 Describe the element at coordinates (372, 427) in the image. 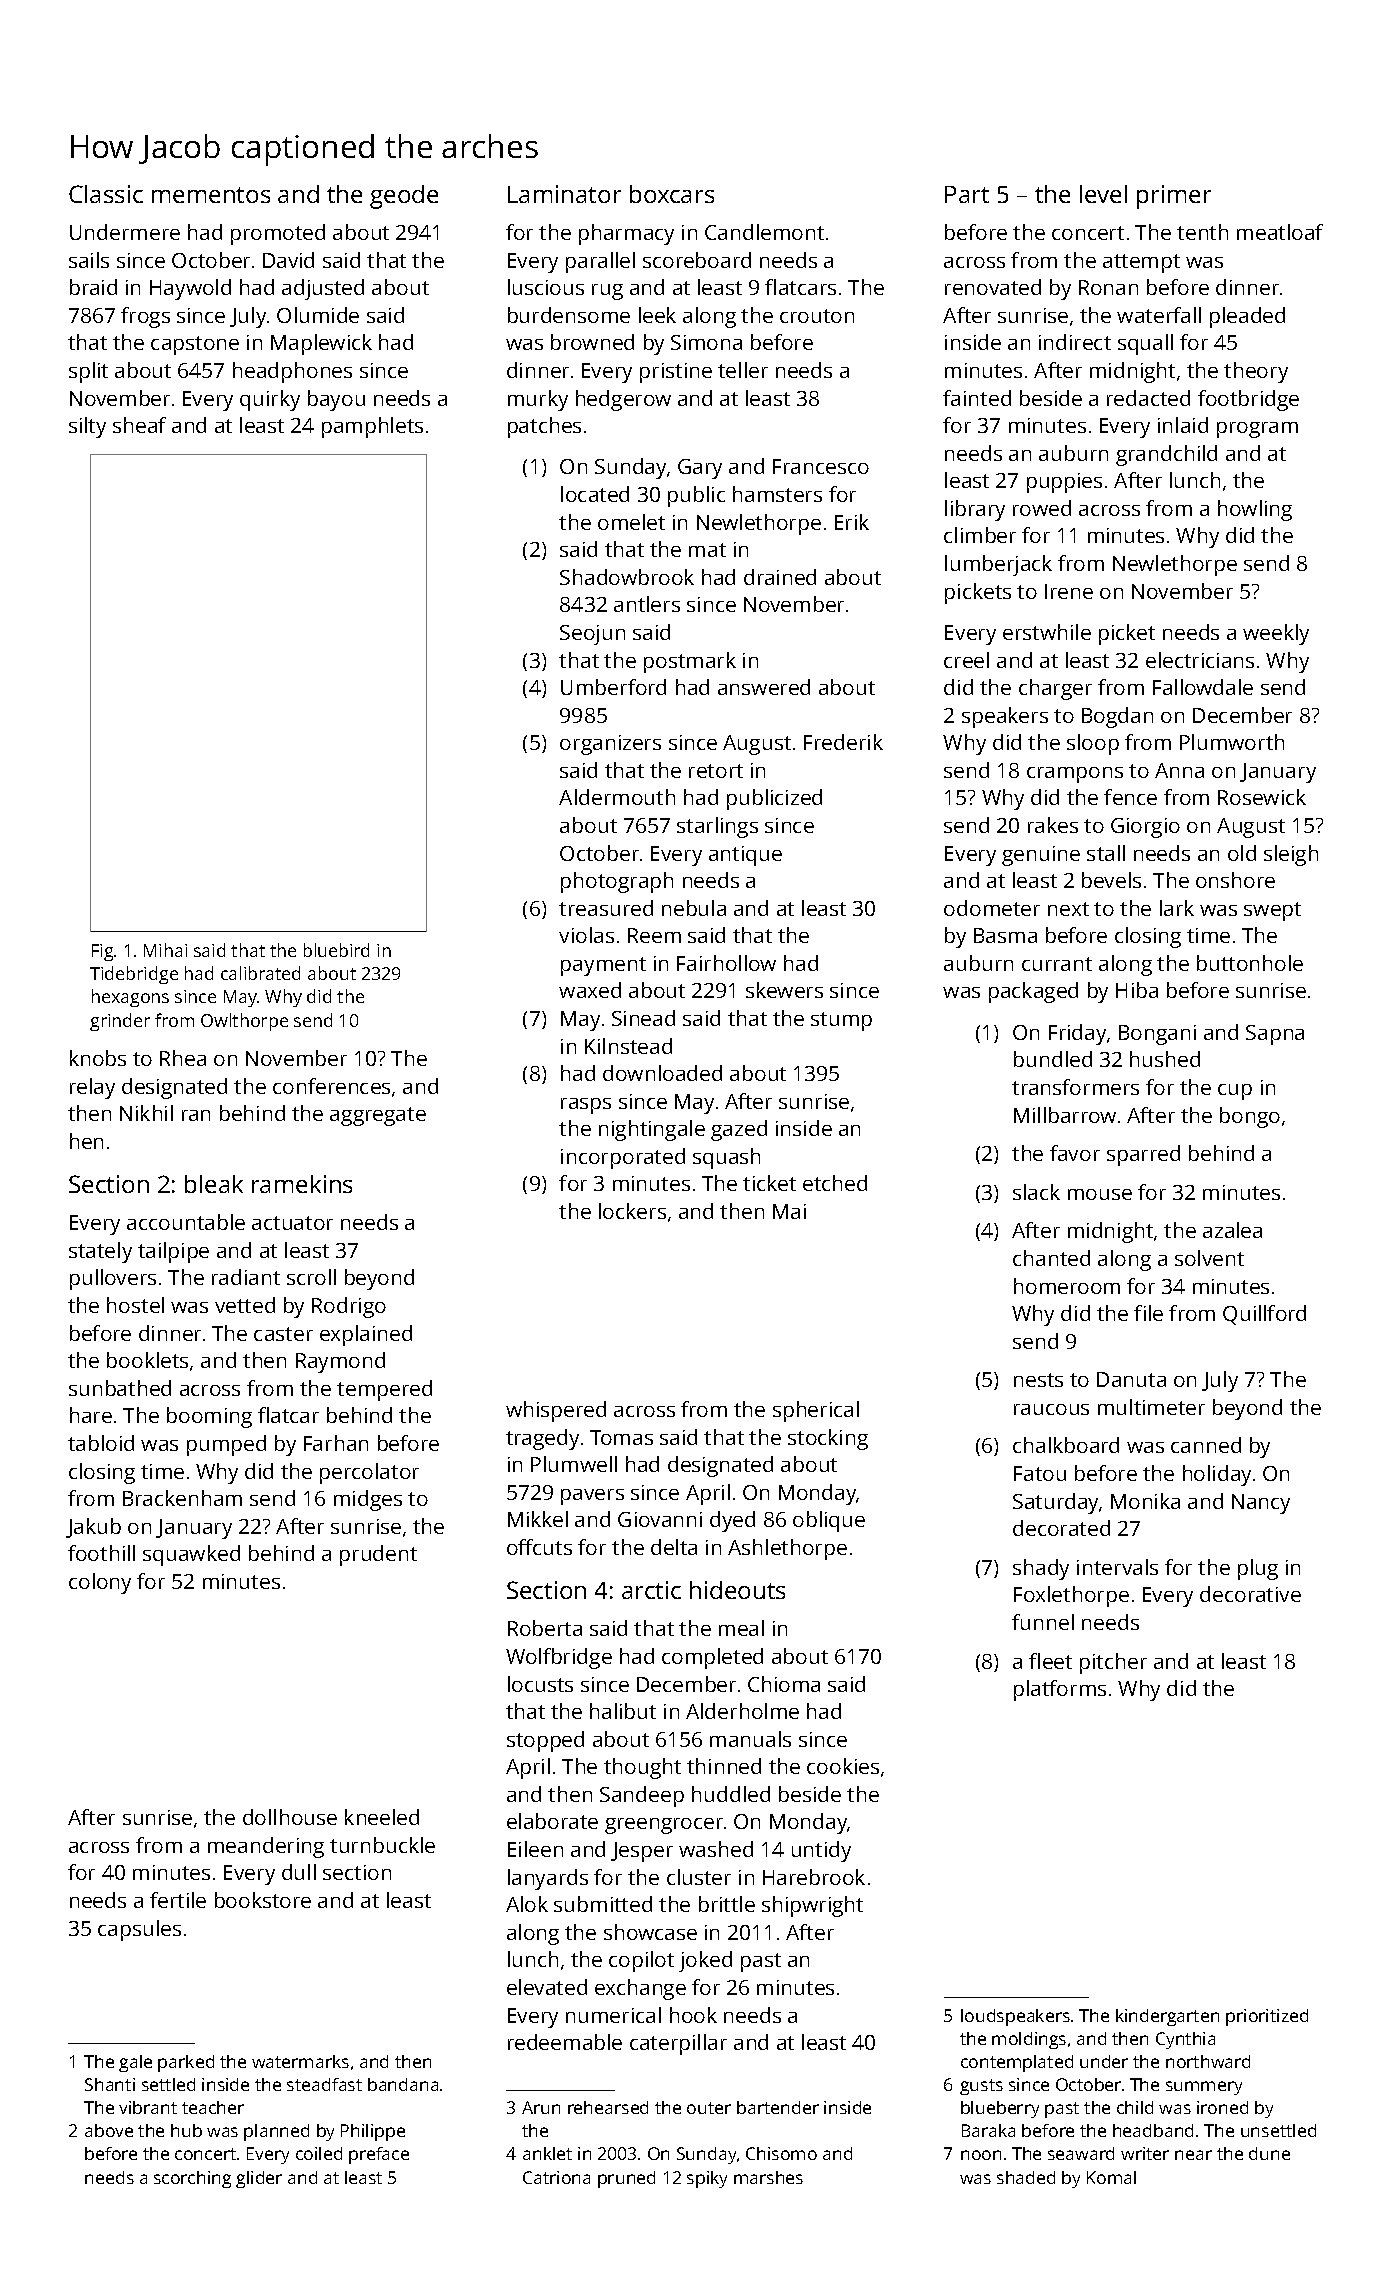

I see `pamphlets` at that location.
